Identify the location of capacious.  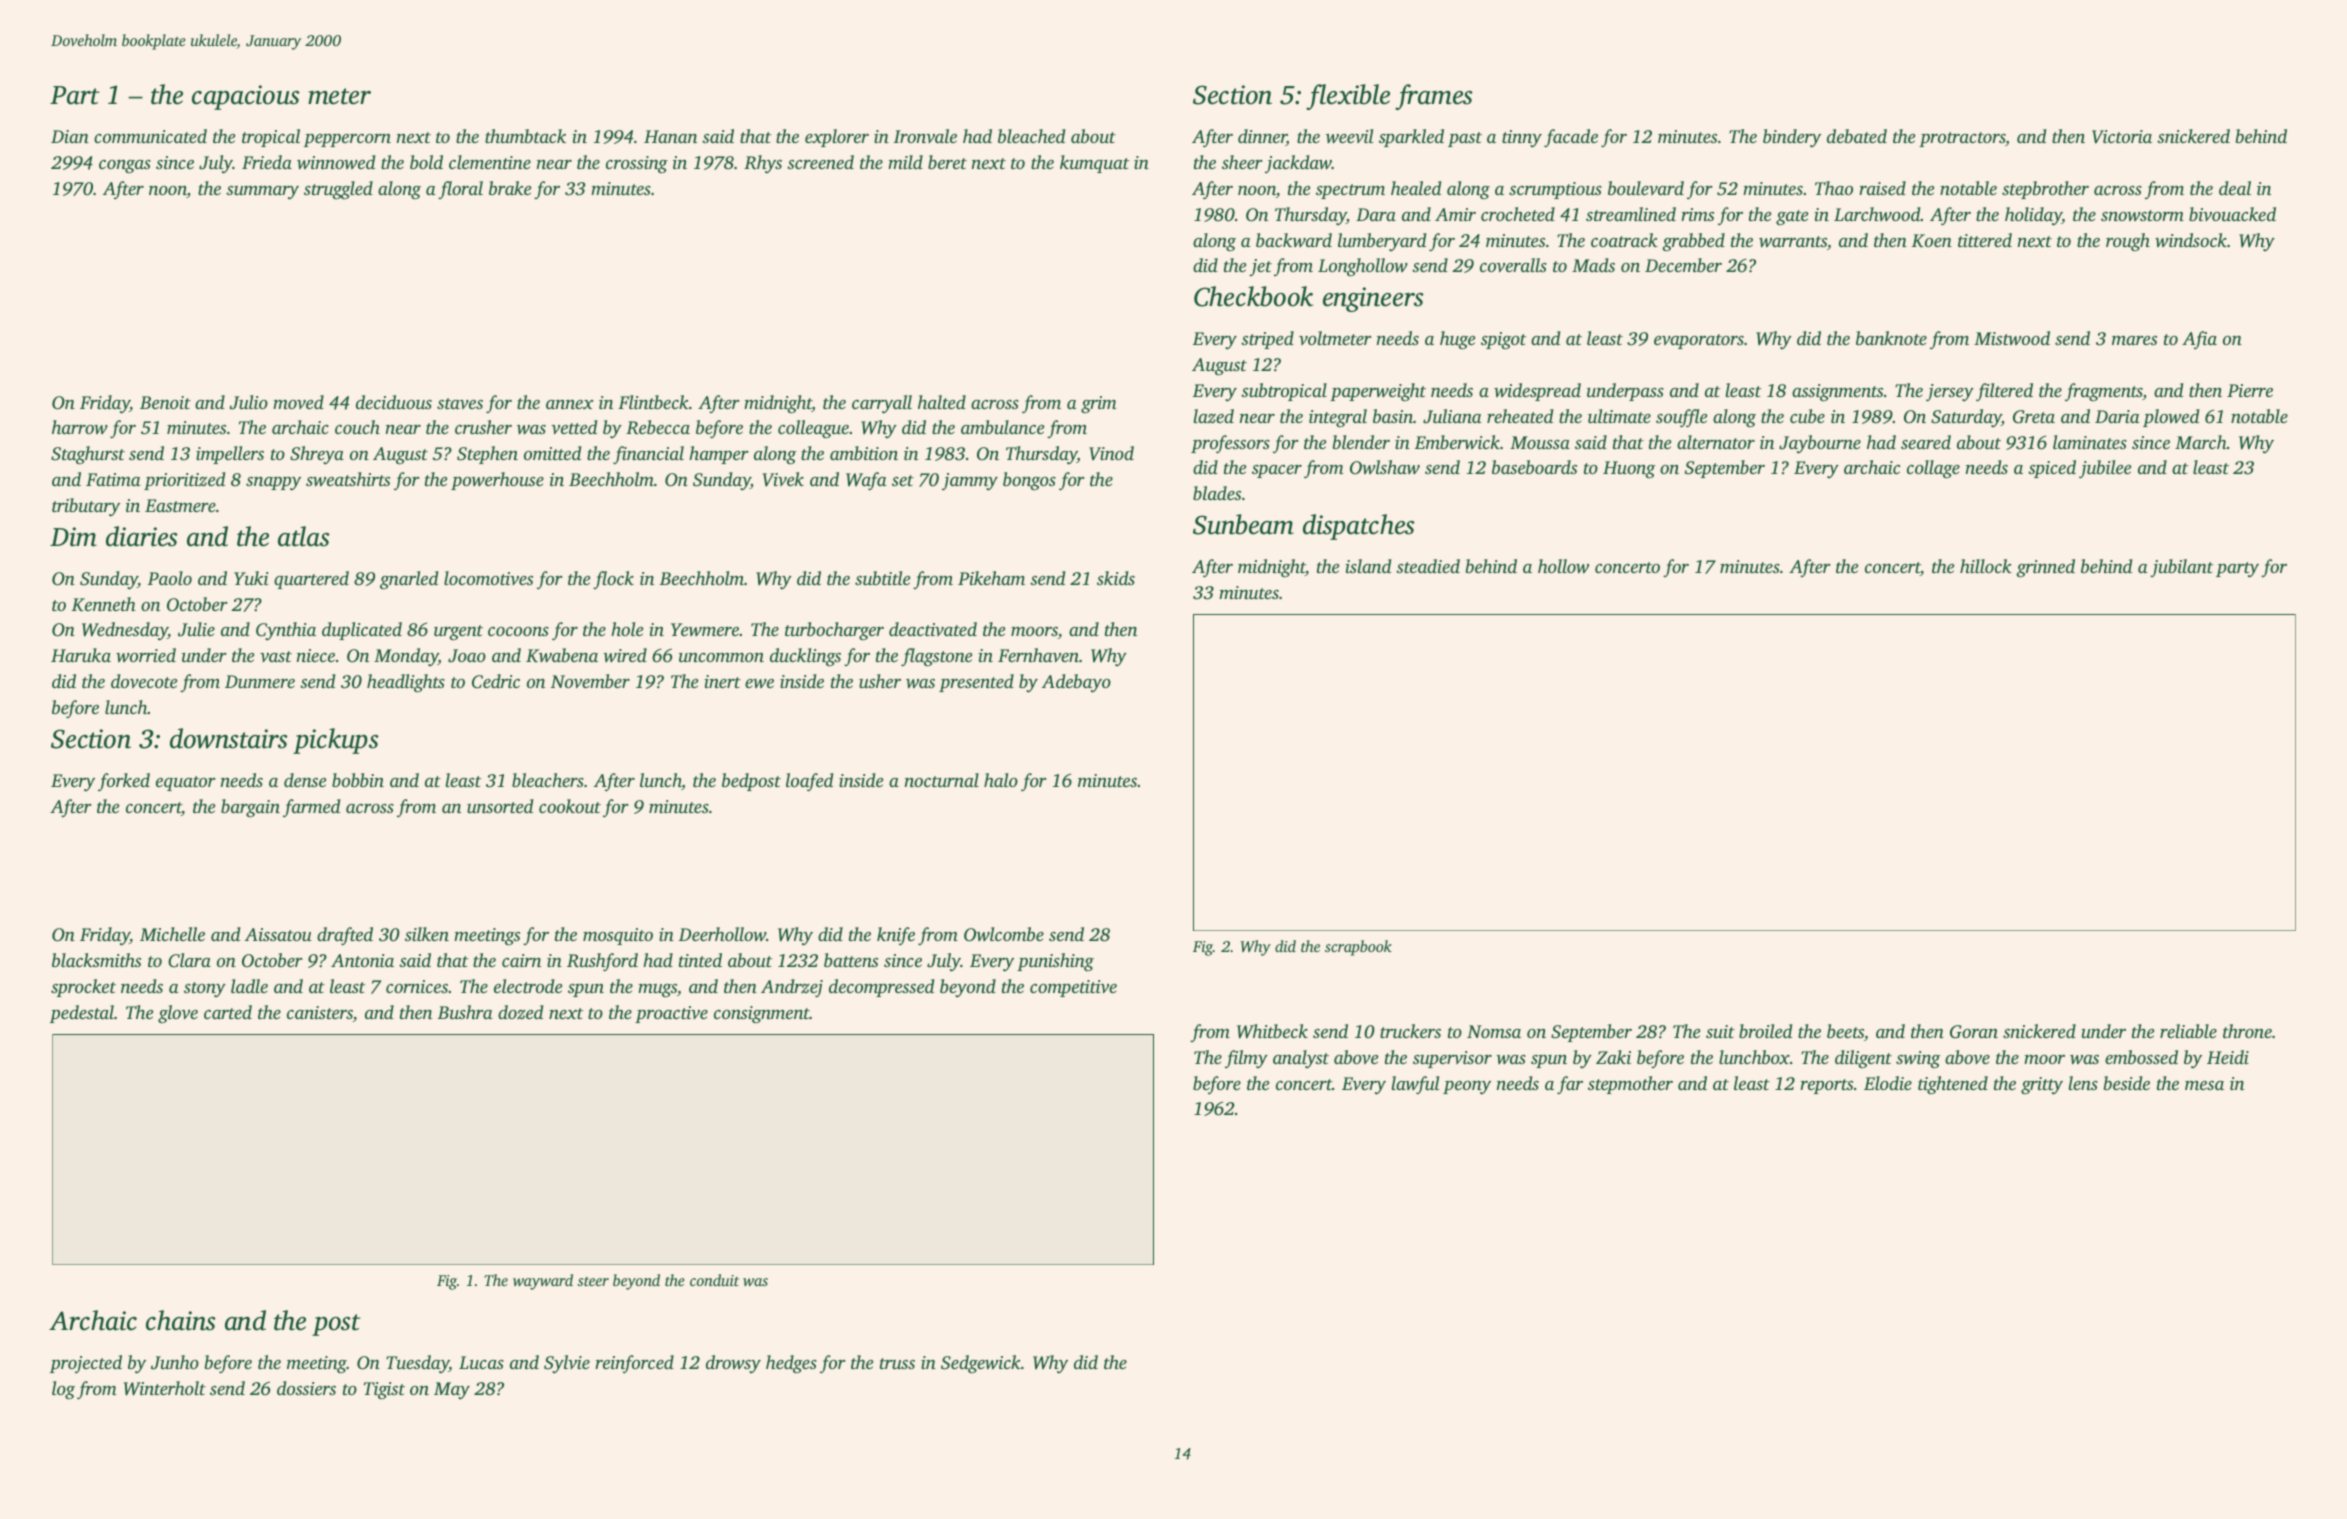
(246, 97).
